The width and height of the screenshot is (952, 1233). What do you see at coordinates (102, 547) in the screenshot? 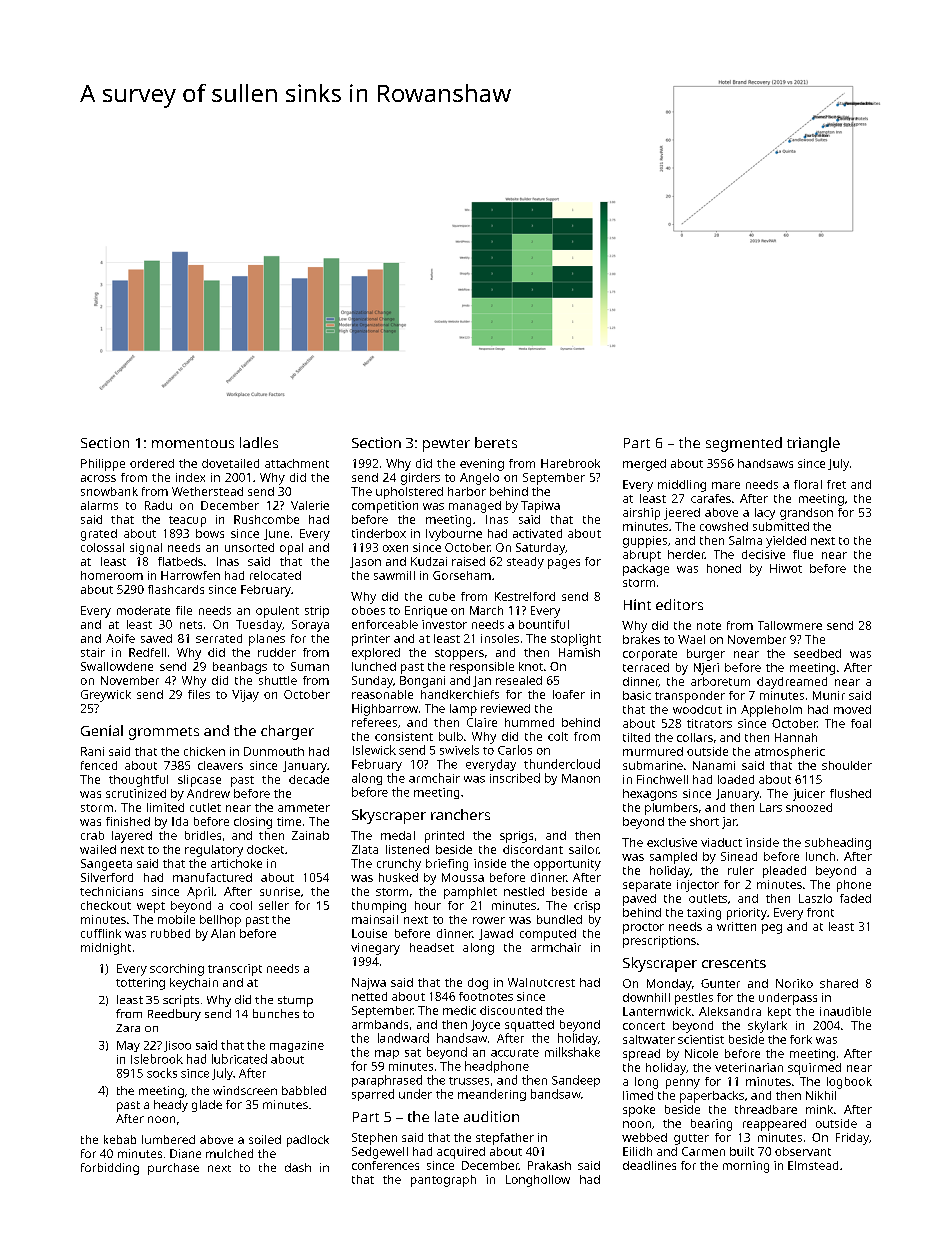
I see `colossal` at bounding box center [102, 547].
